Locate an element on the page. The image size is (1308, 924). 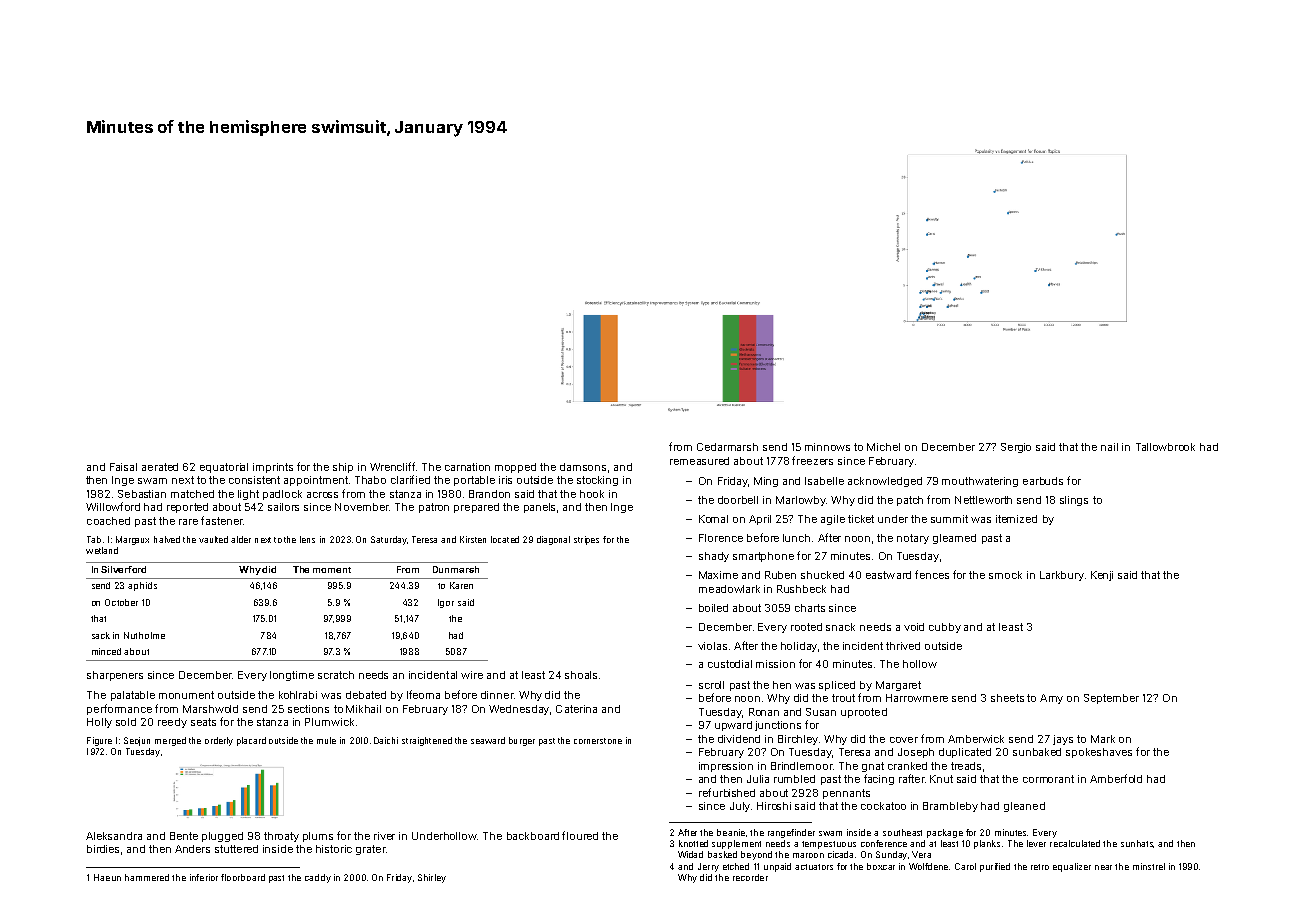
Wrencliff is located at coordinates (392, 466).
